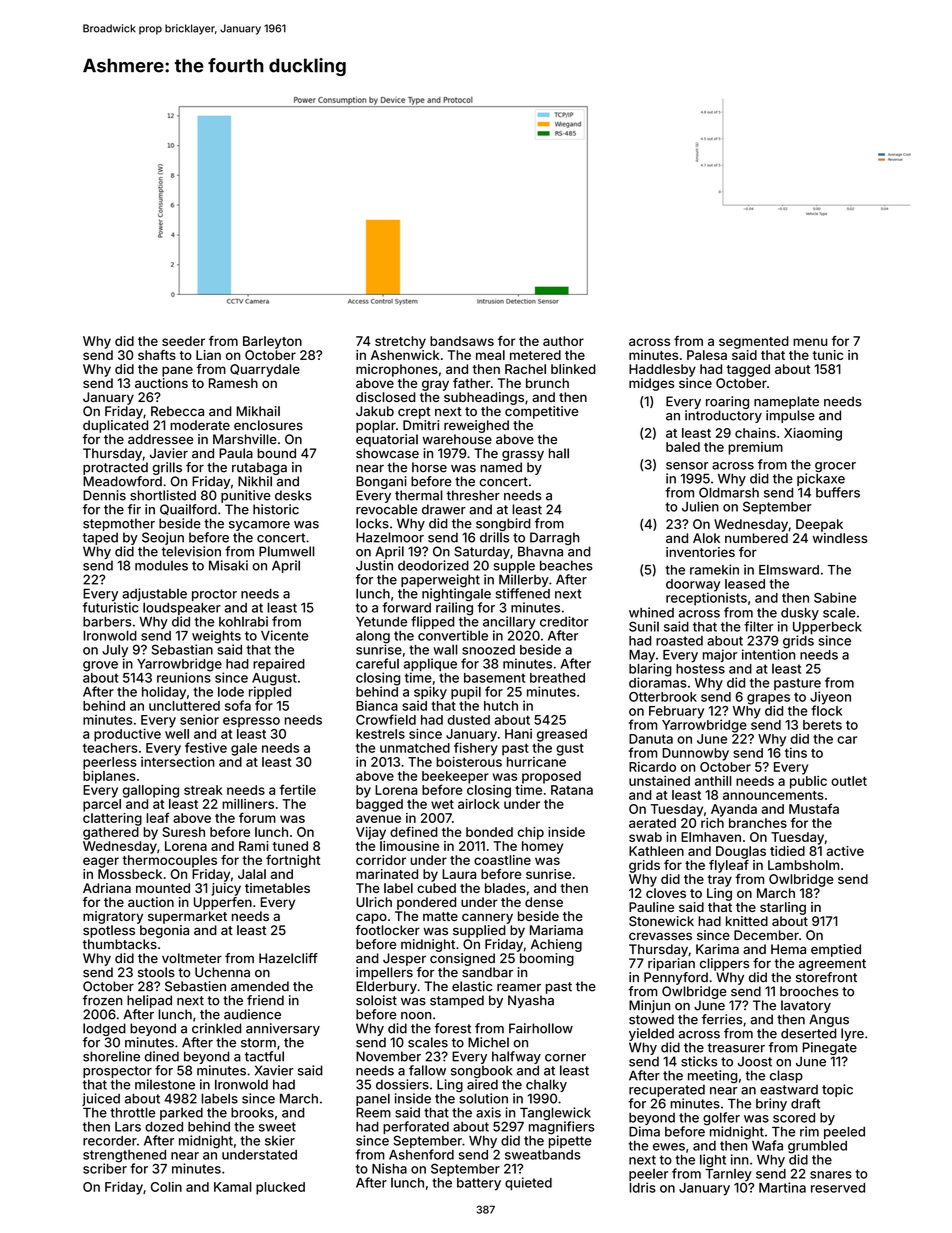  What do you see at coordinates (556, 930) in the page?
I see `Mariama` at bounding box center [556, 930].
